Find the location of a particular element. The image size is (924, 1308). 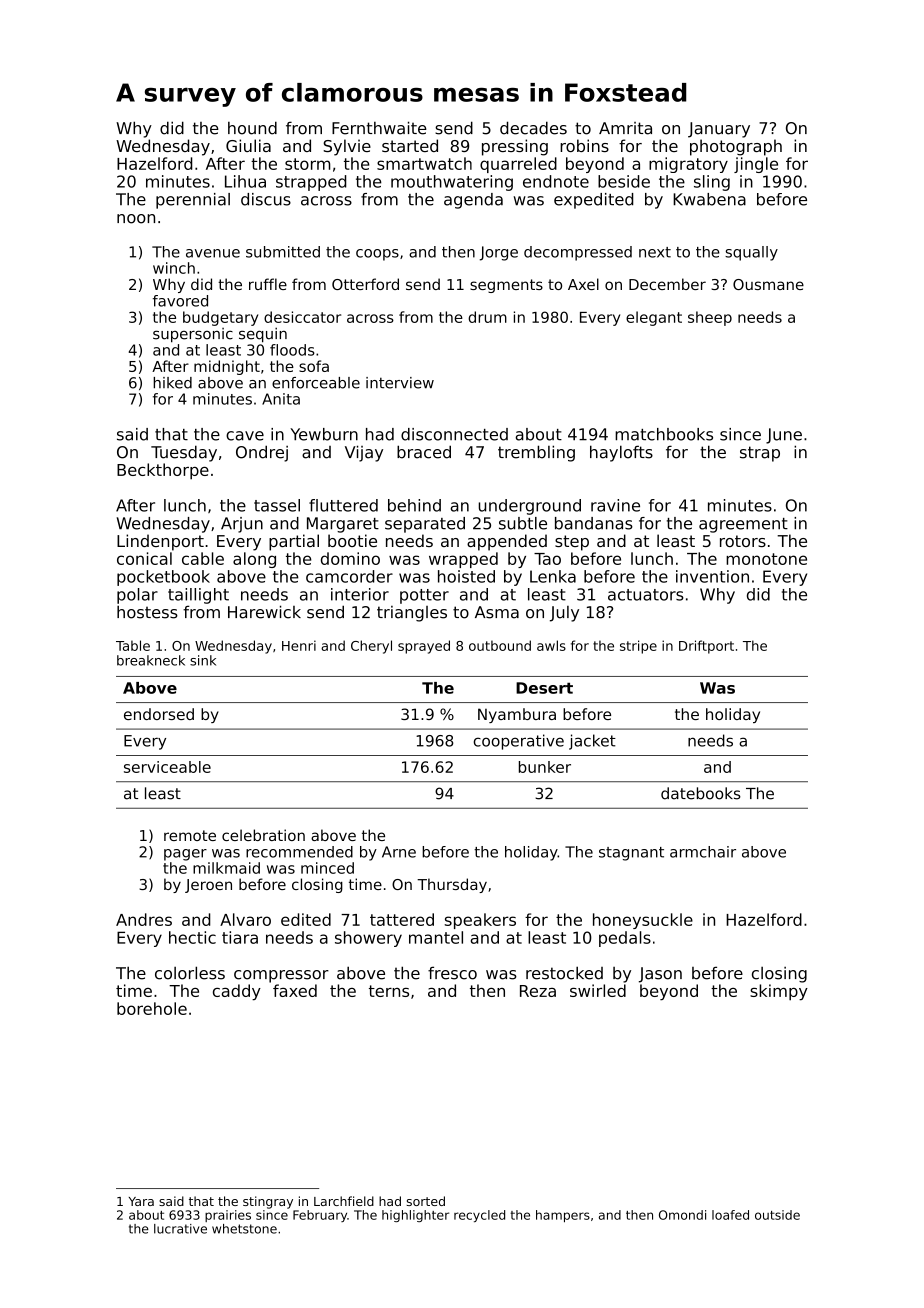

interior is located at coordinates (360, 594).
